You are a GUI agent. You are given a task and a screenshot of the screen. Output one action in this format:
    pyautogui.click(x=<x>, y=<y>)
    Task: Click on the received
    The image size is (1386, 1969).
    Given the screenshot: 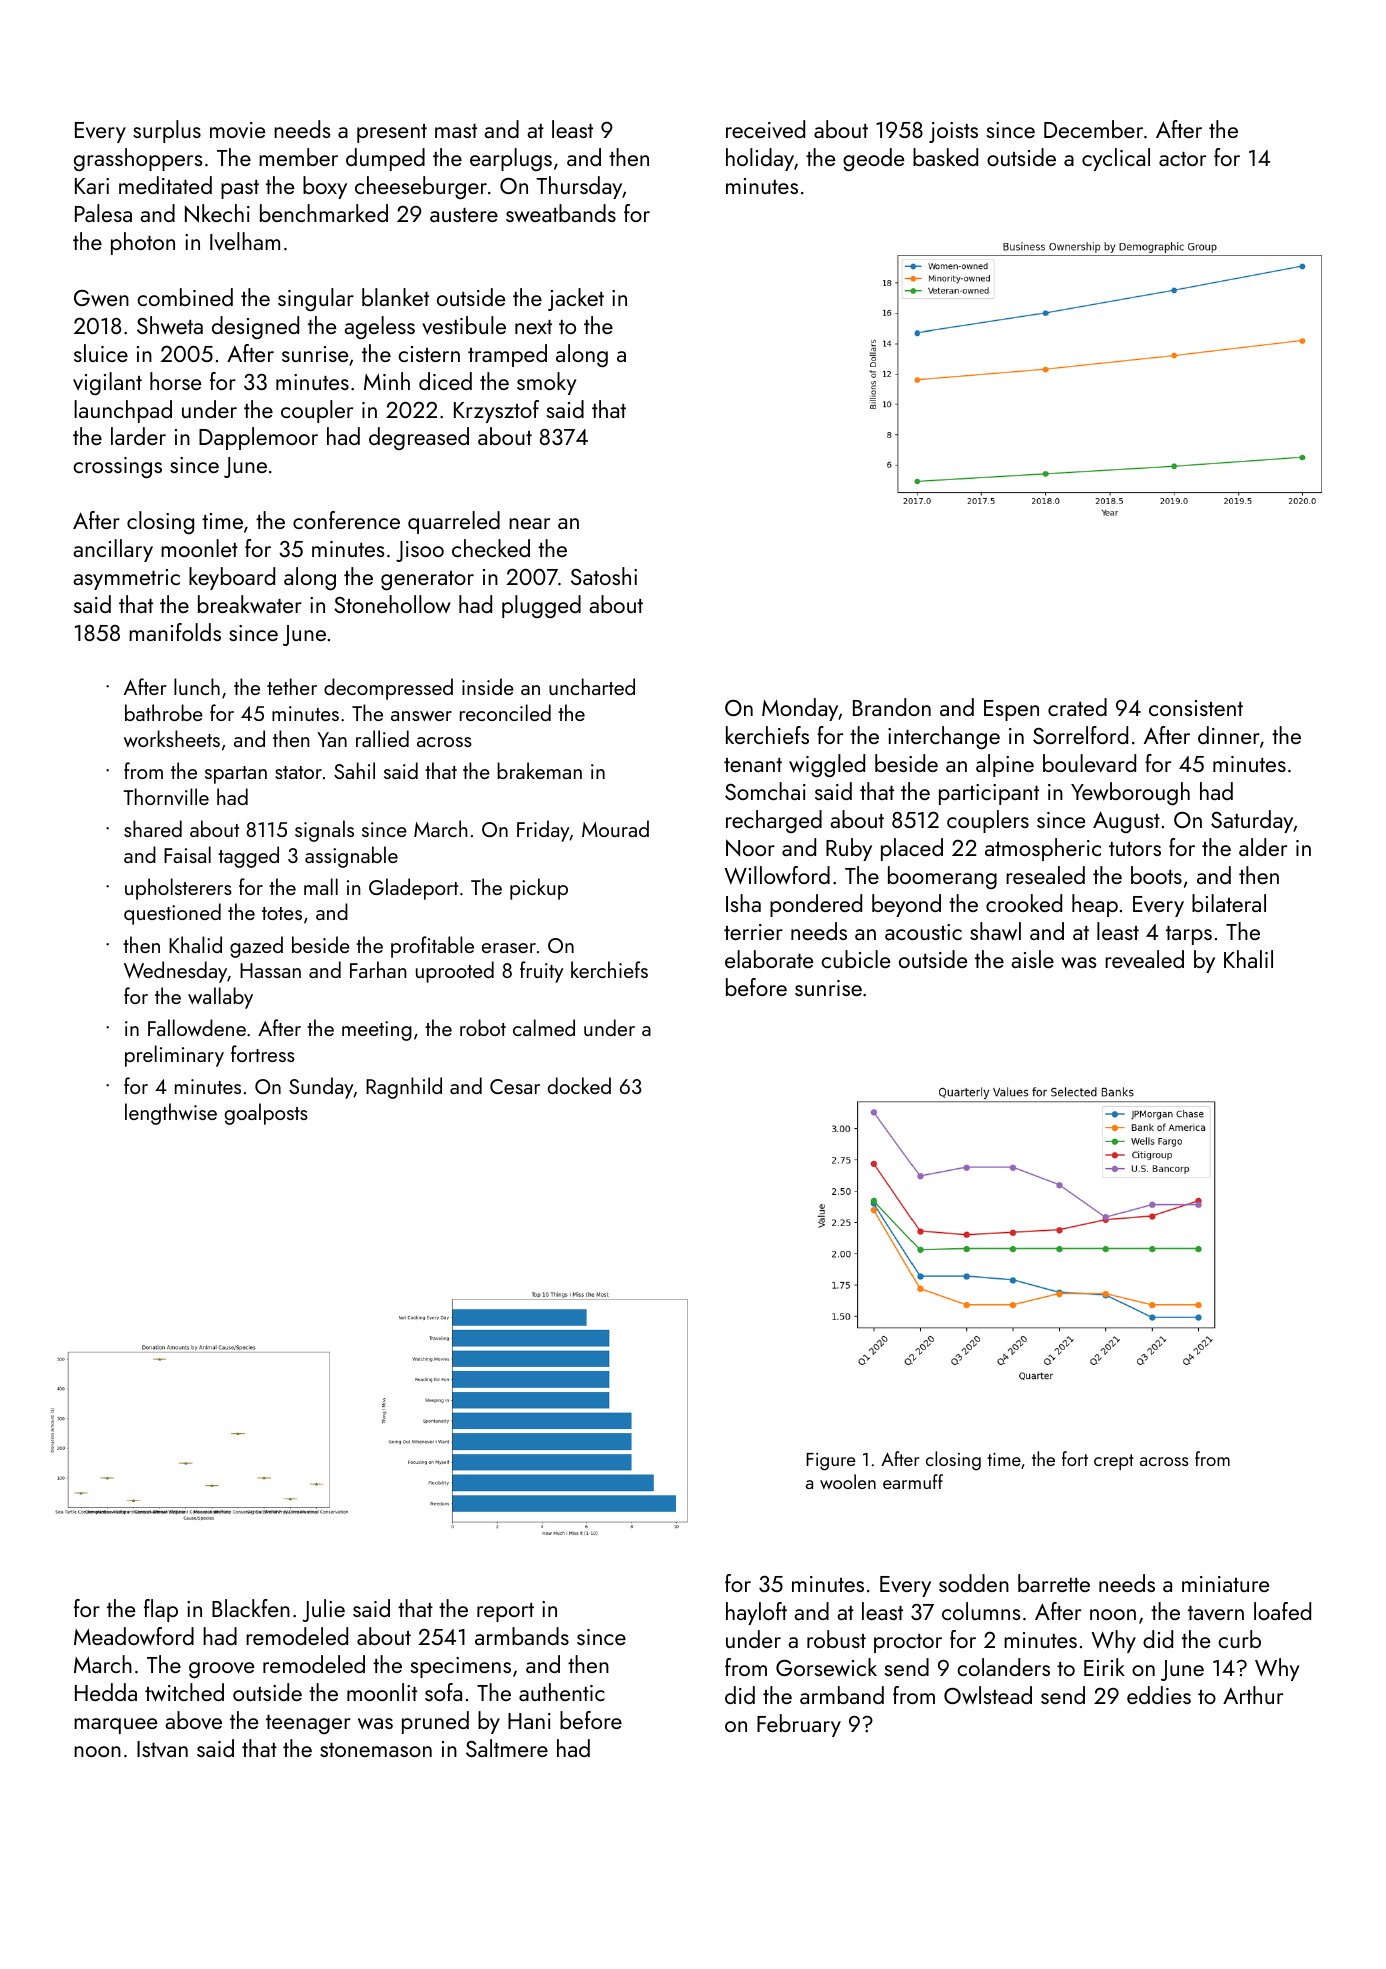 What is the action you would take?
    pyautogui.click(x=765, y=129)
